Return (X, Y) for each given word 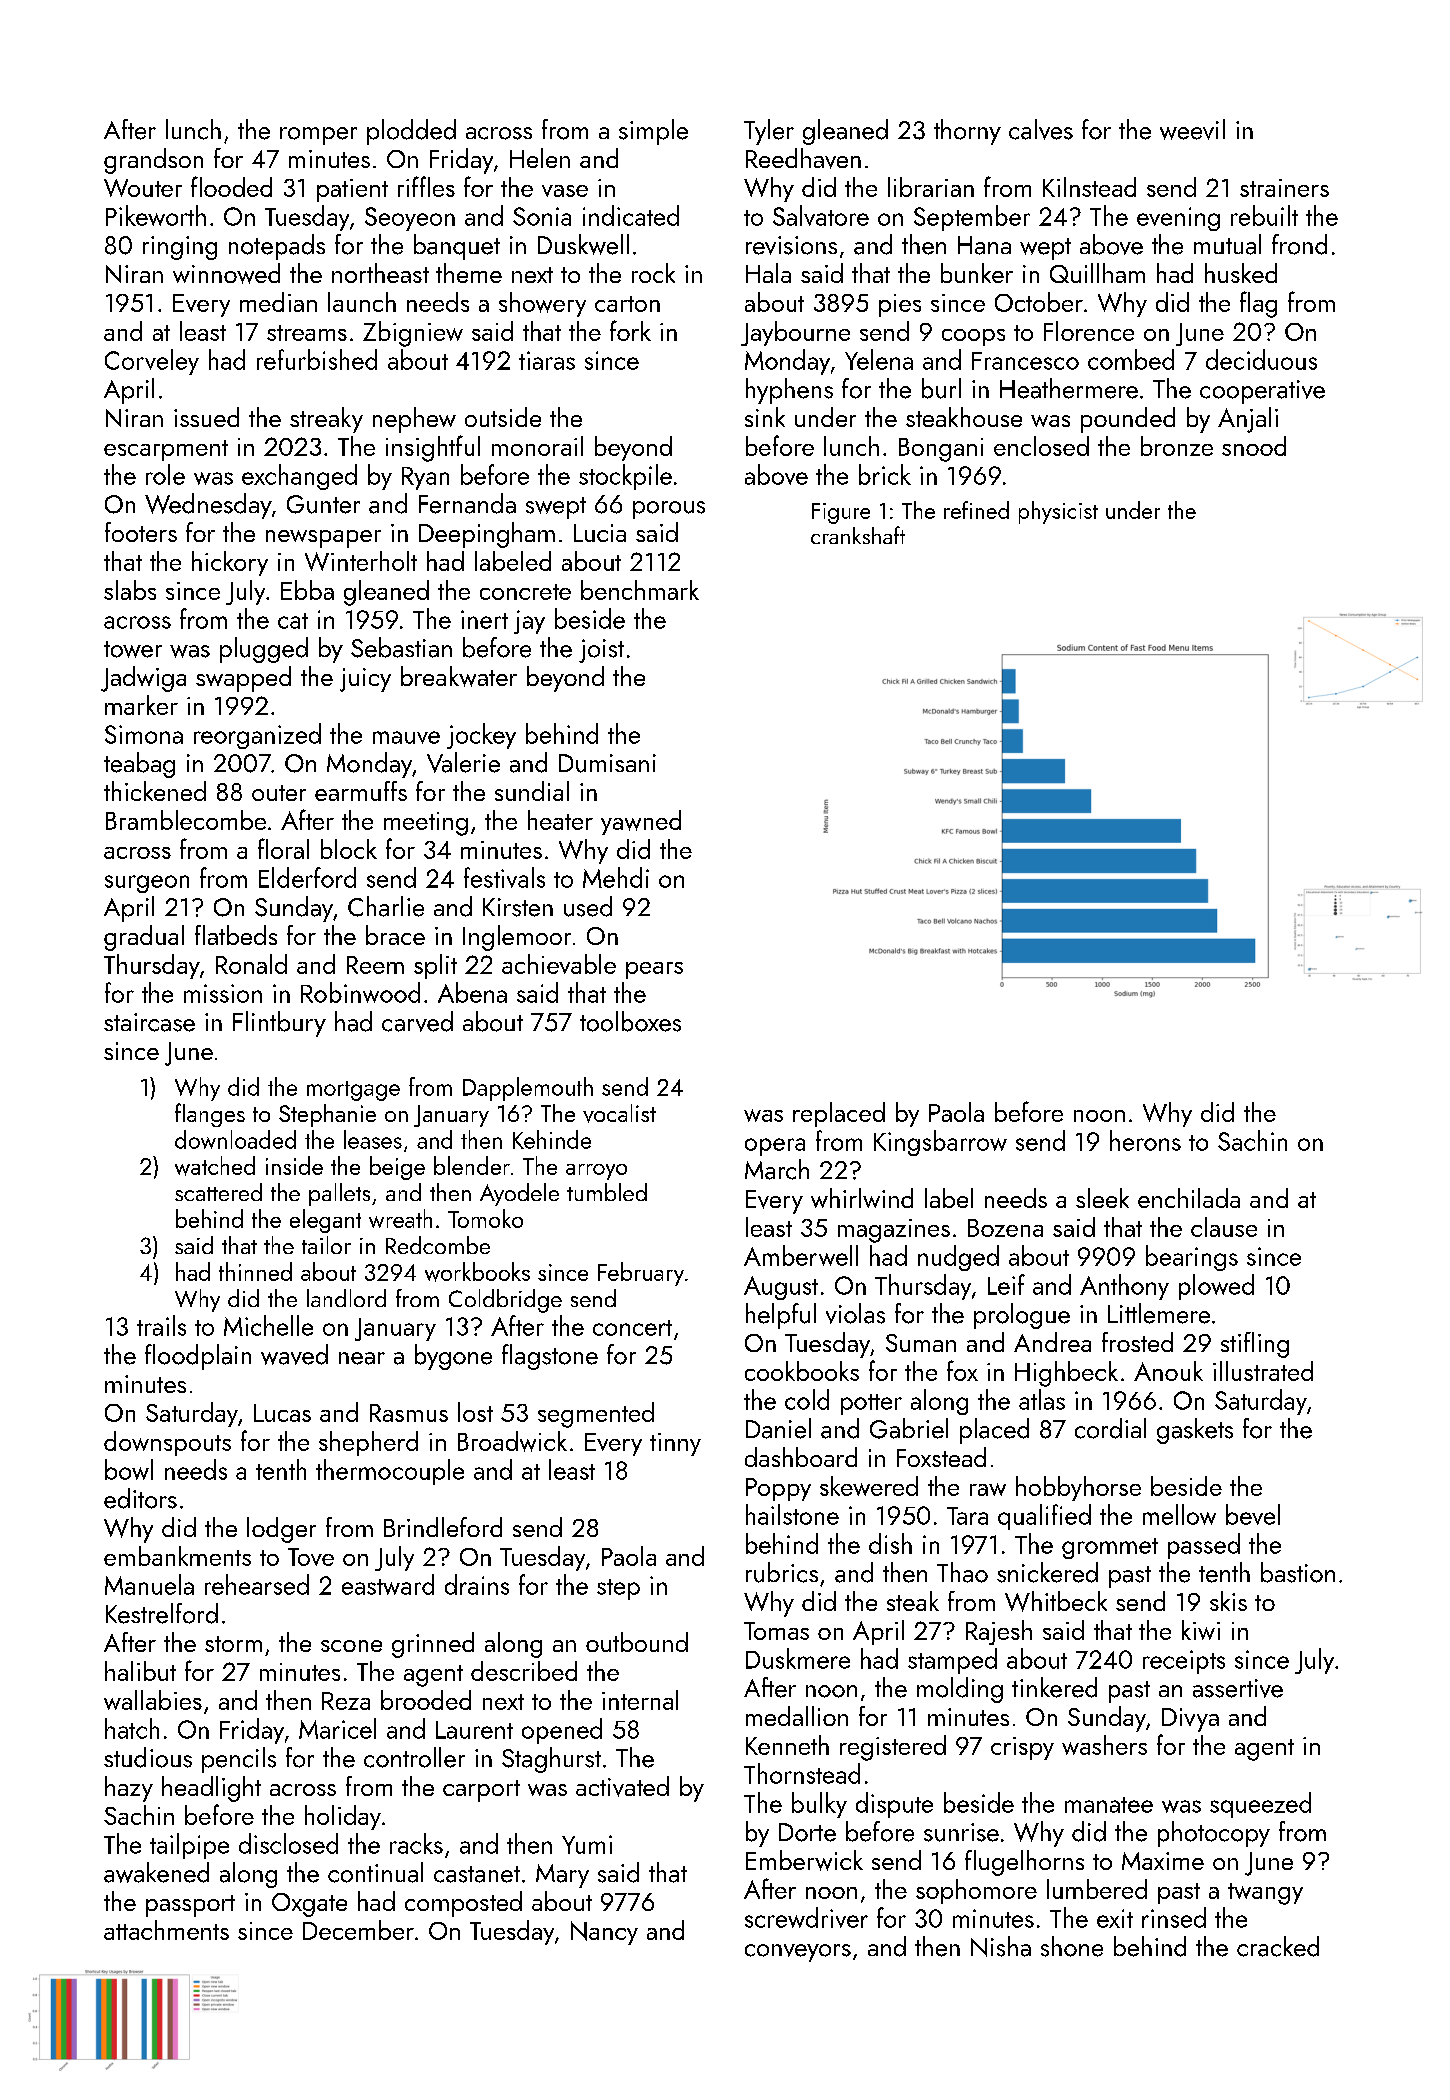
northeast (380, 273)
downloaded (235, 1139)
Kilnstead (1089, 187)
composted (463, 1904)
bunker (977, 273)
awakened (156, 1872)
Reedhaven (803, 158)
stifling (1255, 1345)
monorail (537, 446)
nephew (414, 420)
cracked (1278, 1946)
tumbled (607, 1192)
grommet (1110, 1548)
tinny (675, 1444)
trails (161, 1325)
